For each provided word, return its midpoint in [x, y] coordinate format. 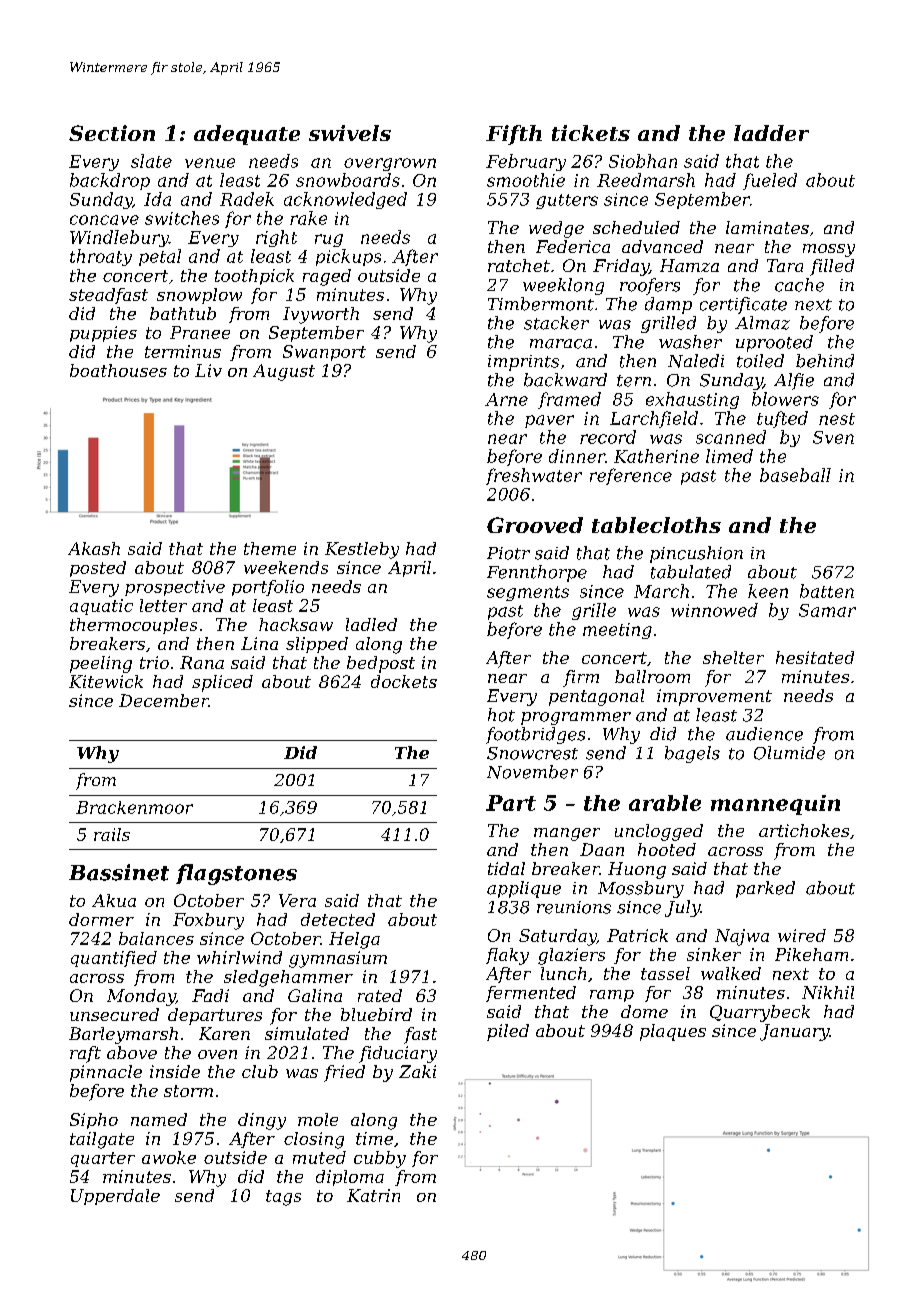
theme [270, 548]
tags [283, 1198]
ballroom [652, 676]
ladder [771, 133]
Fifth [514, 135]
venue [210, 163]
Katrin [373, 1195]
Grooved [535, 525]
